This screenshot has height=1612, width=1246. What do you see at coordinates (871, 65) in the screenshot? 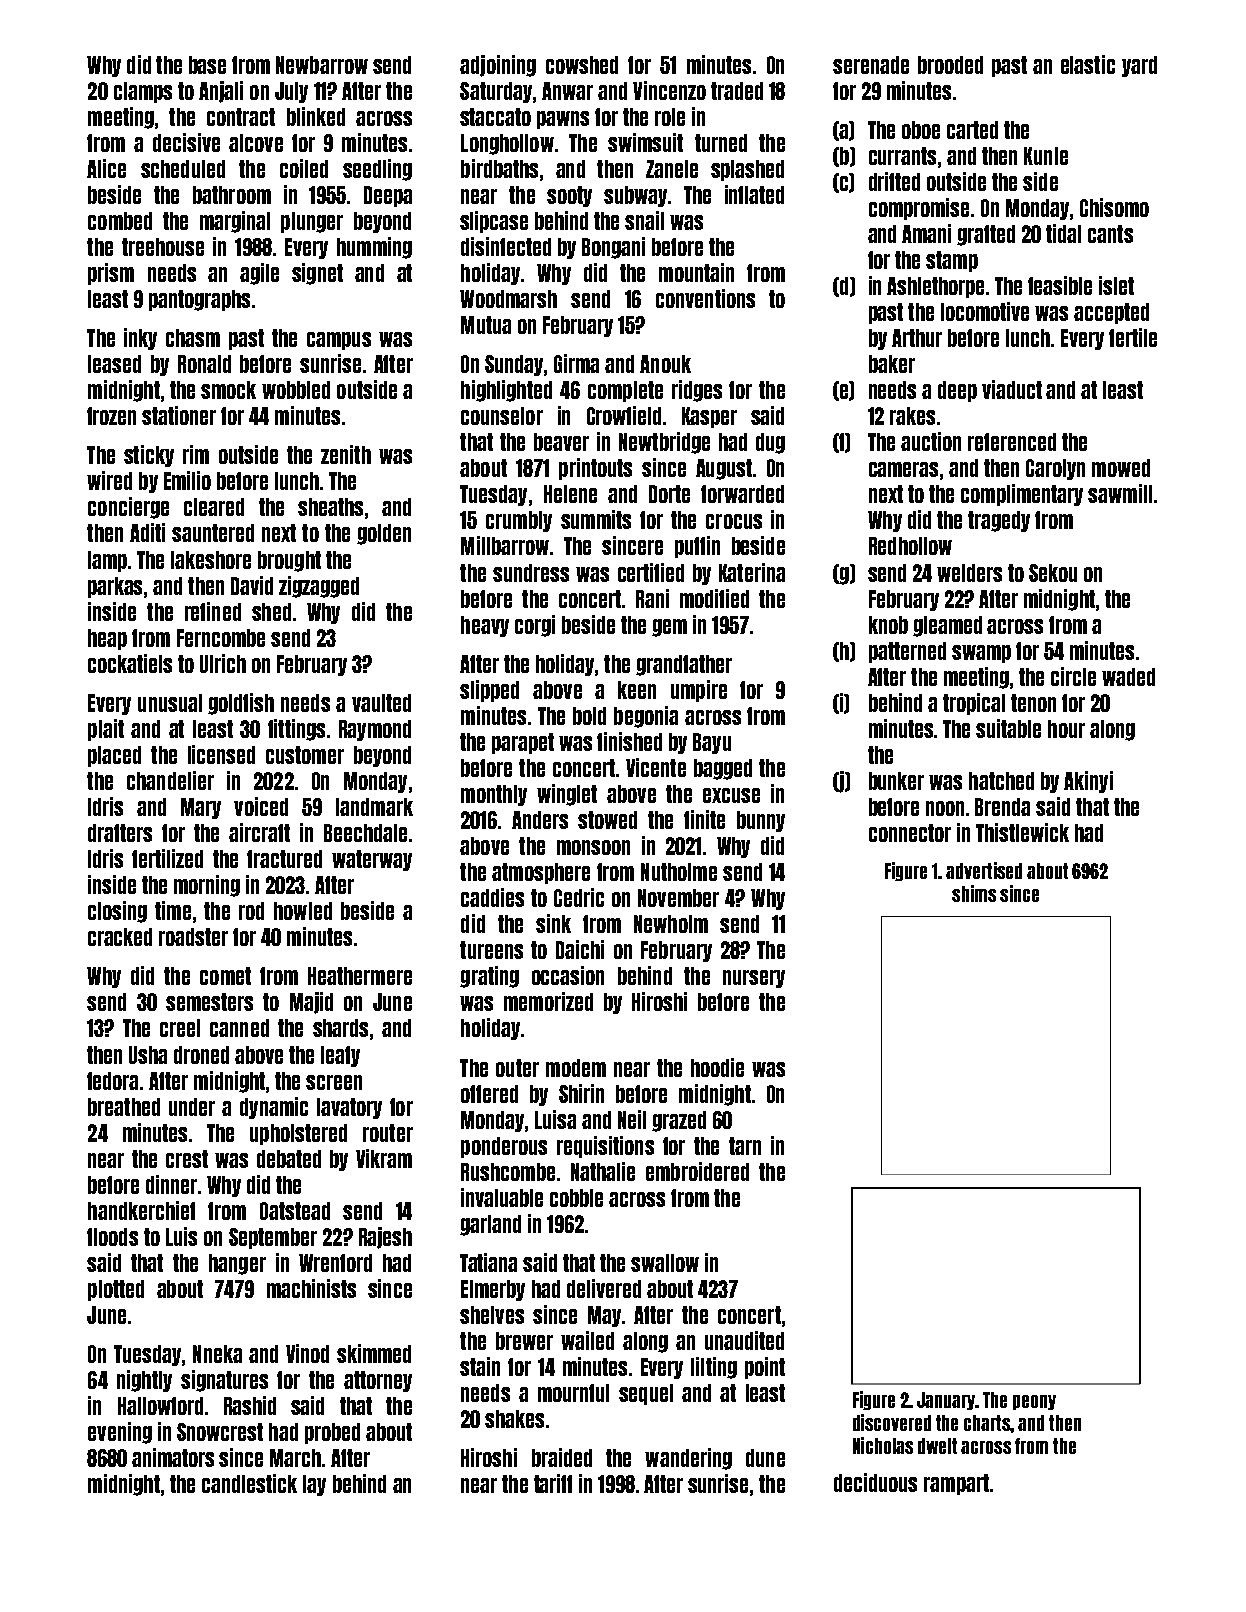
I see `serenade` at bounding box center [871, 65].
